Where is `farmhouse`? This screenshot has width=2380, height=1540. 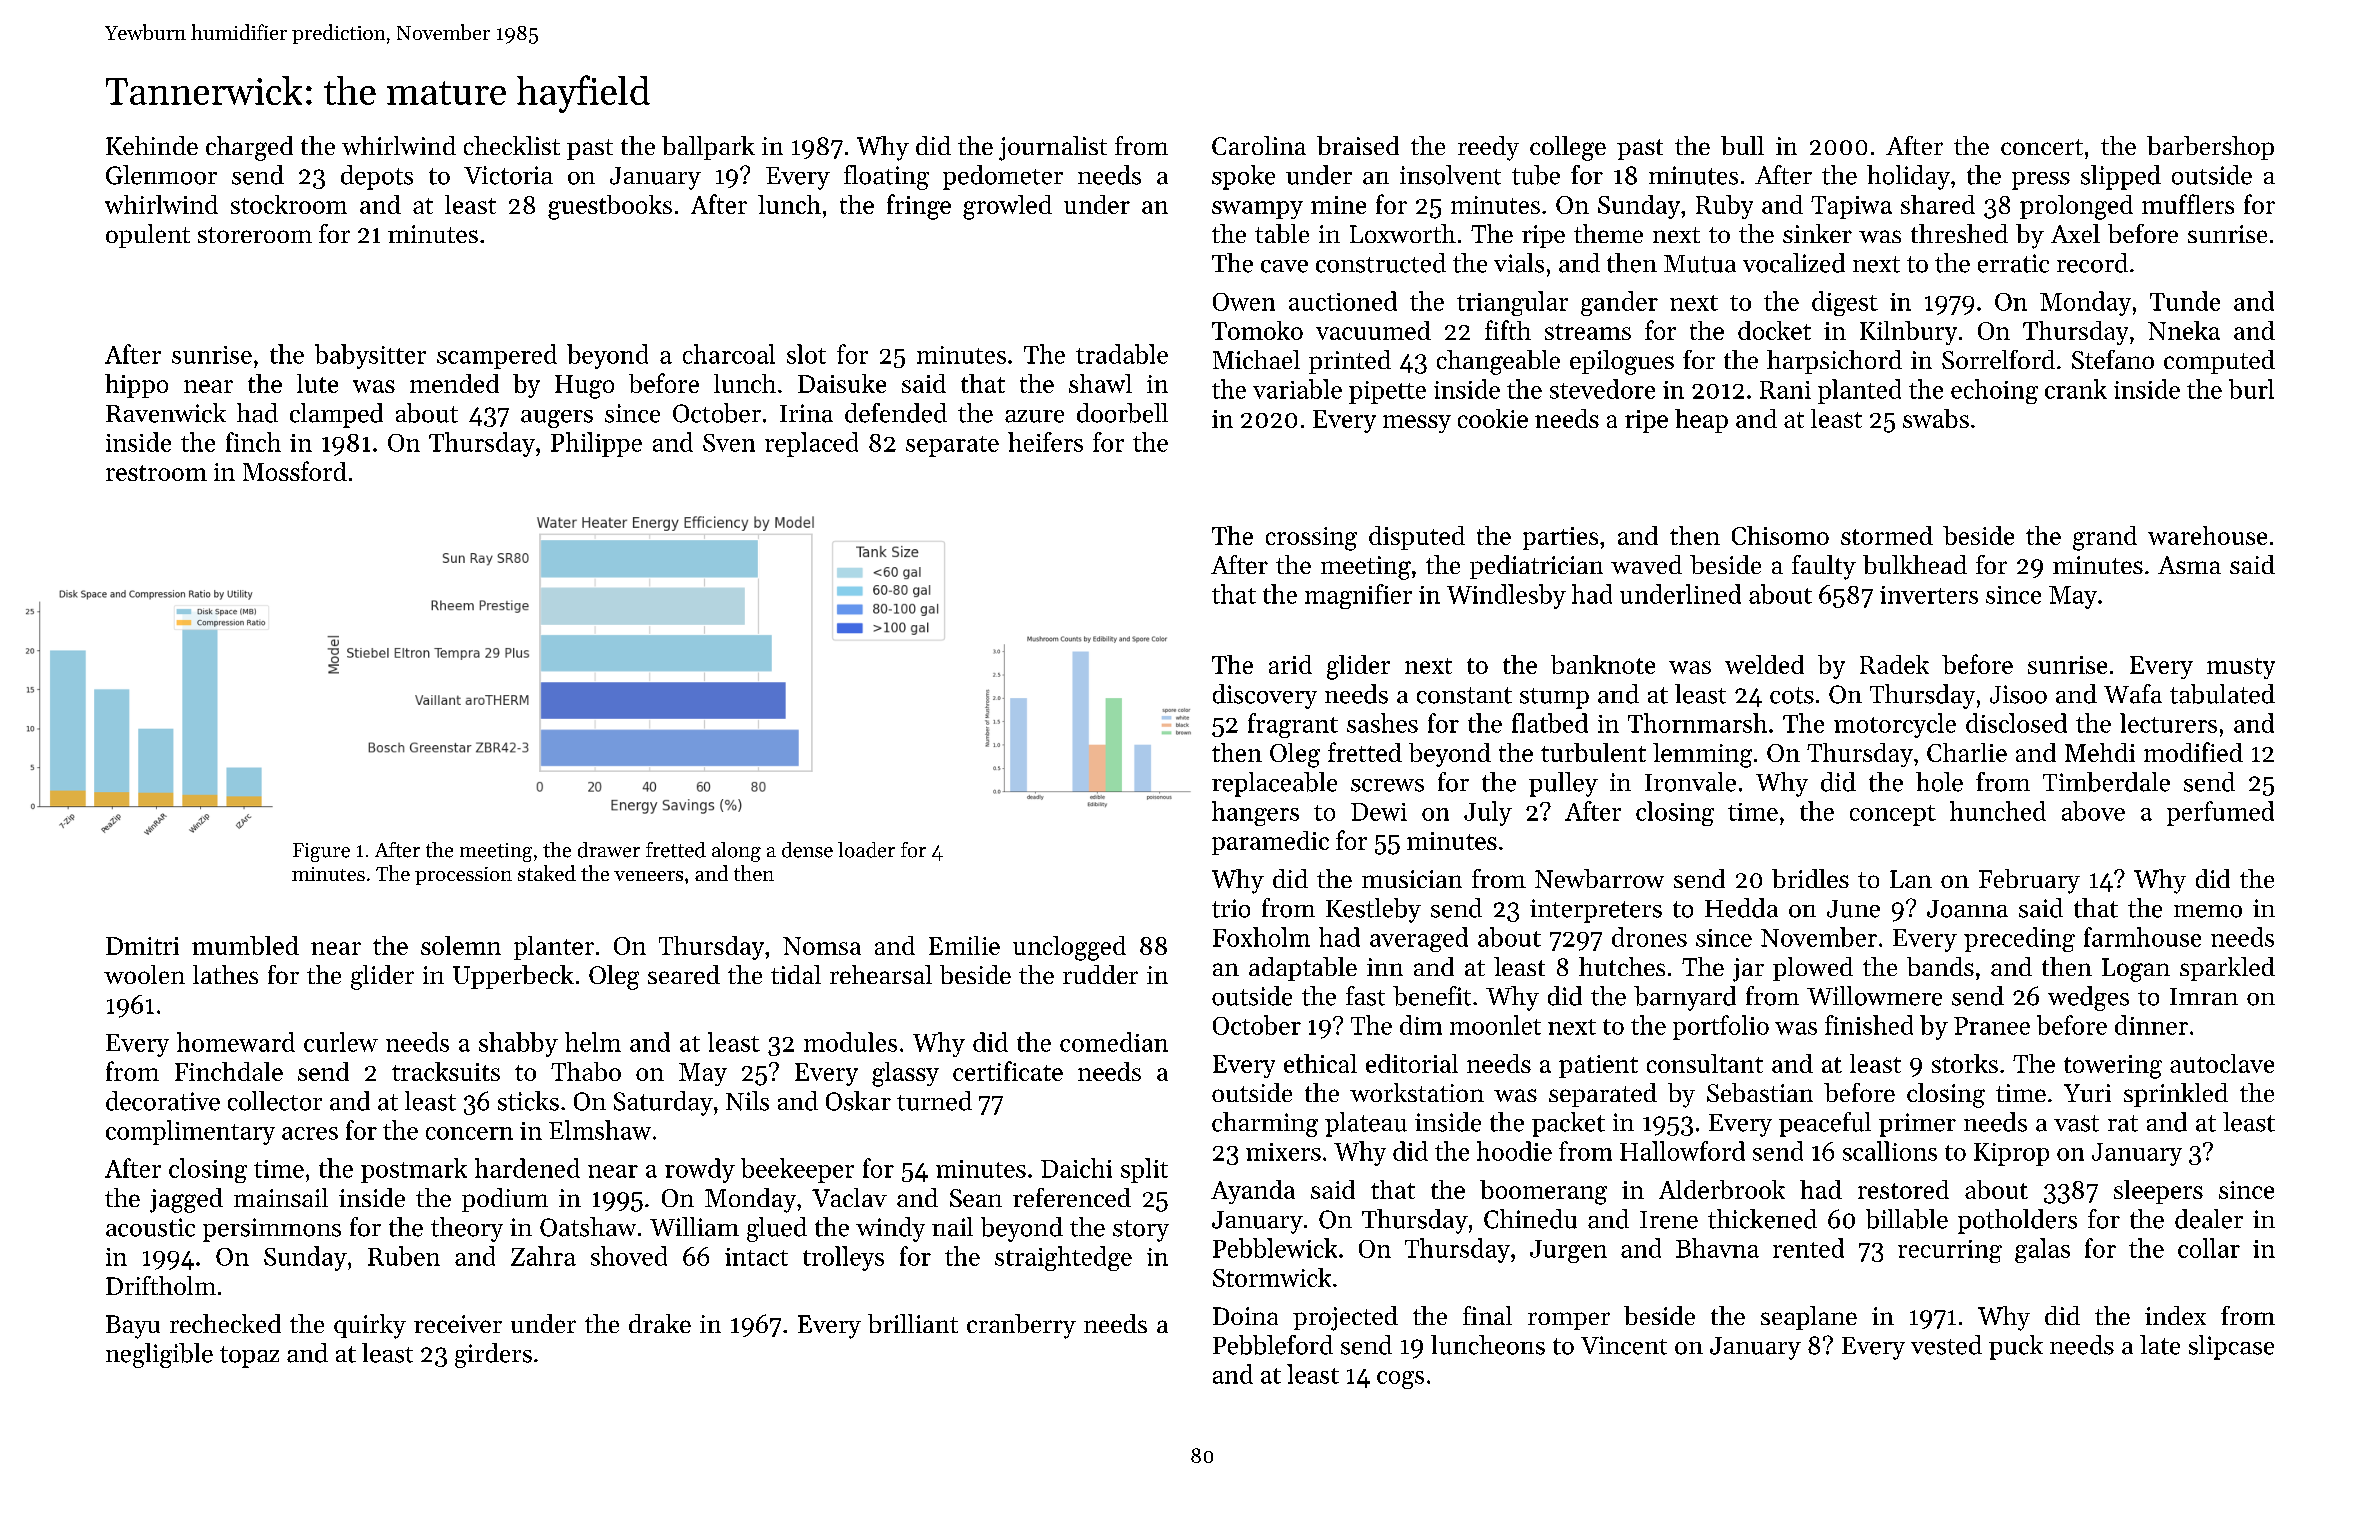 farmhouse is located at coordinates (2142, 937).
